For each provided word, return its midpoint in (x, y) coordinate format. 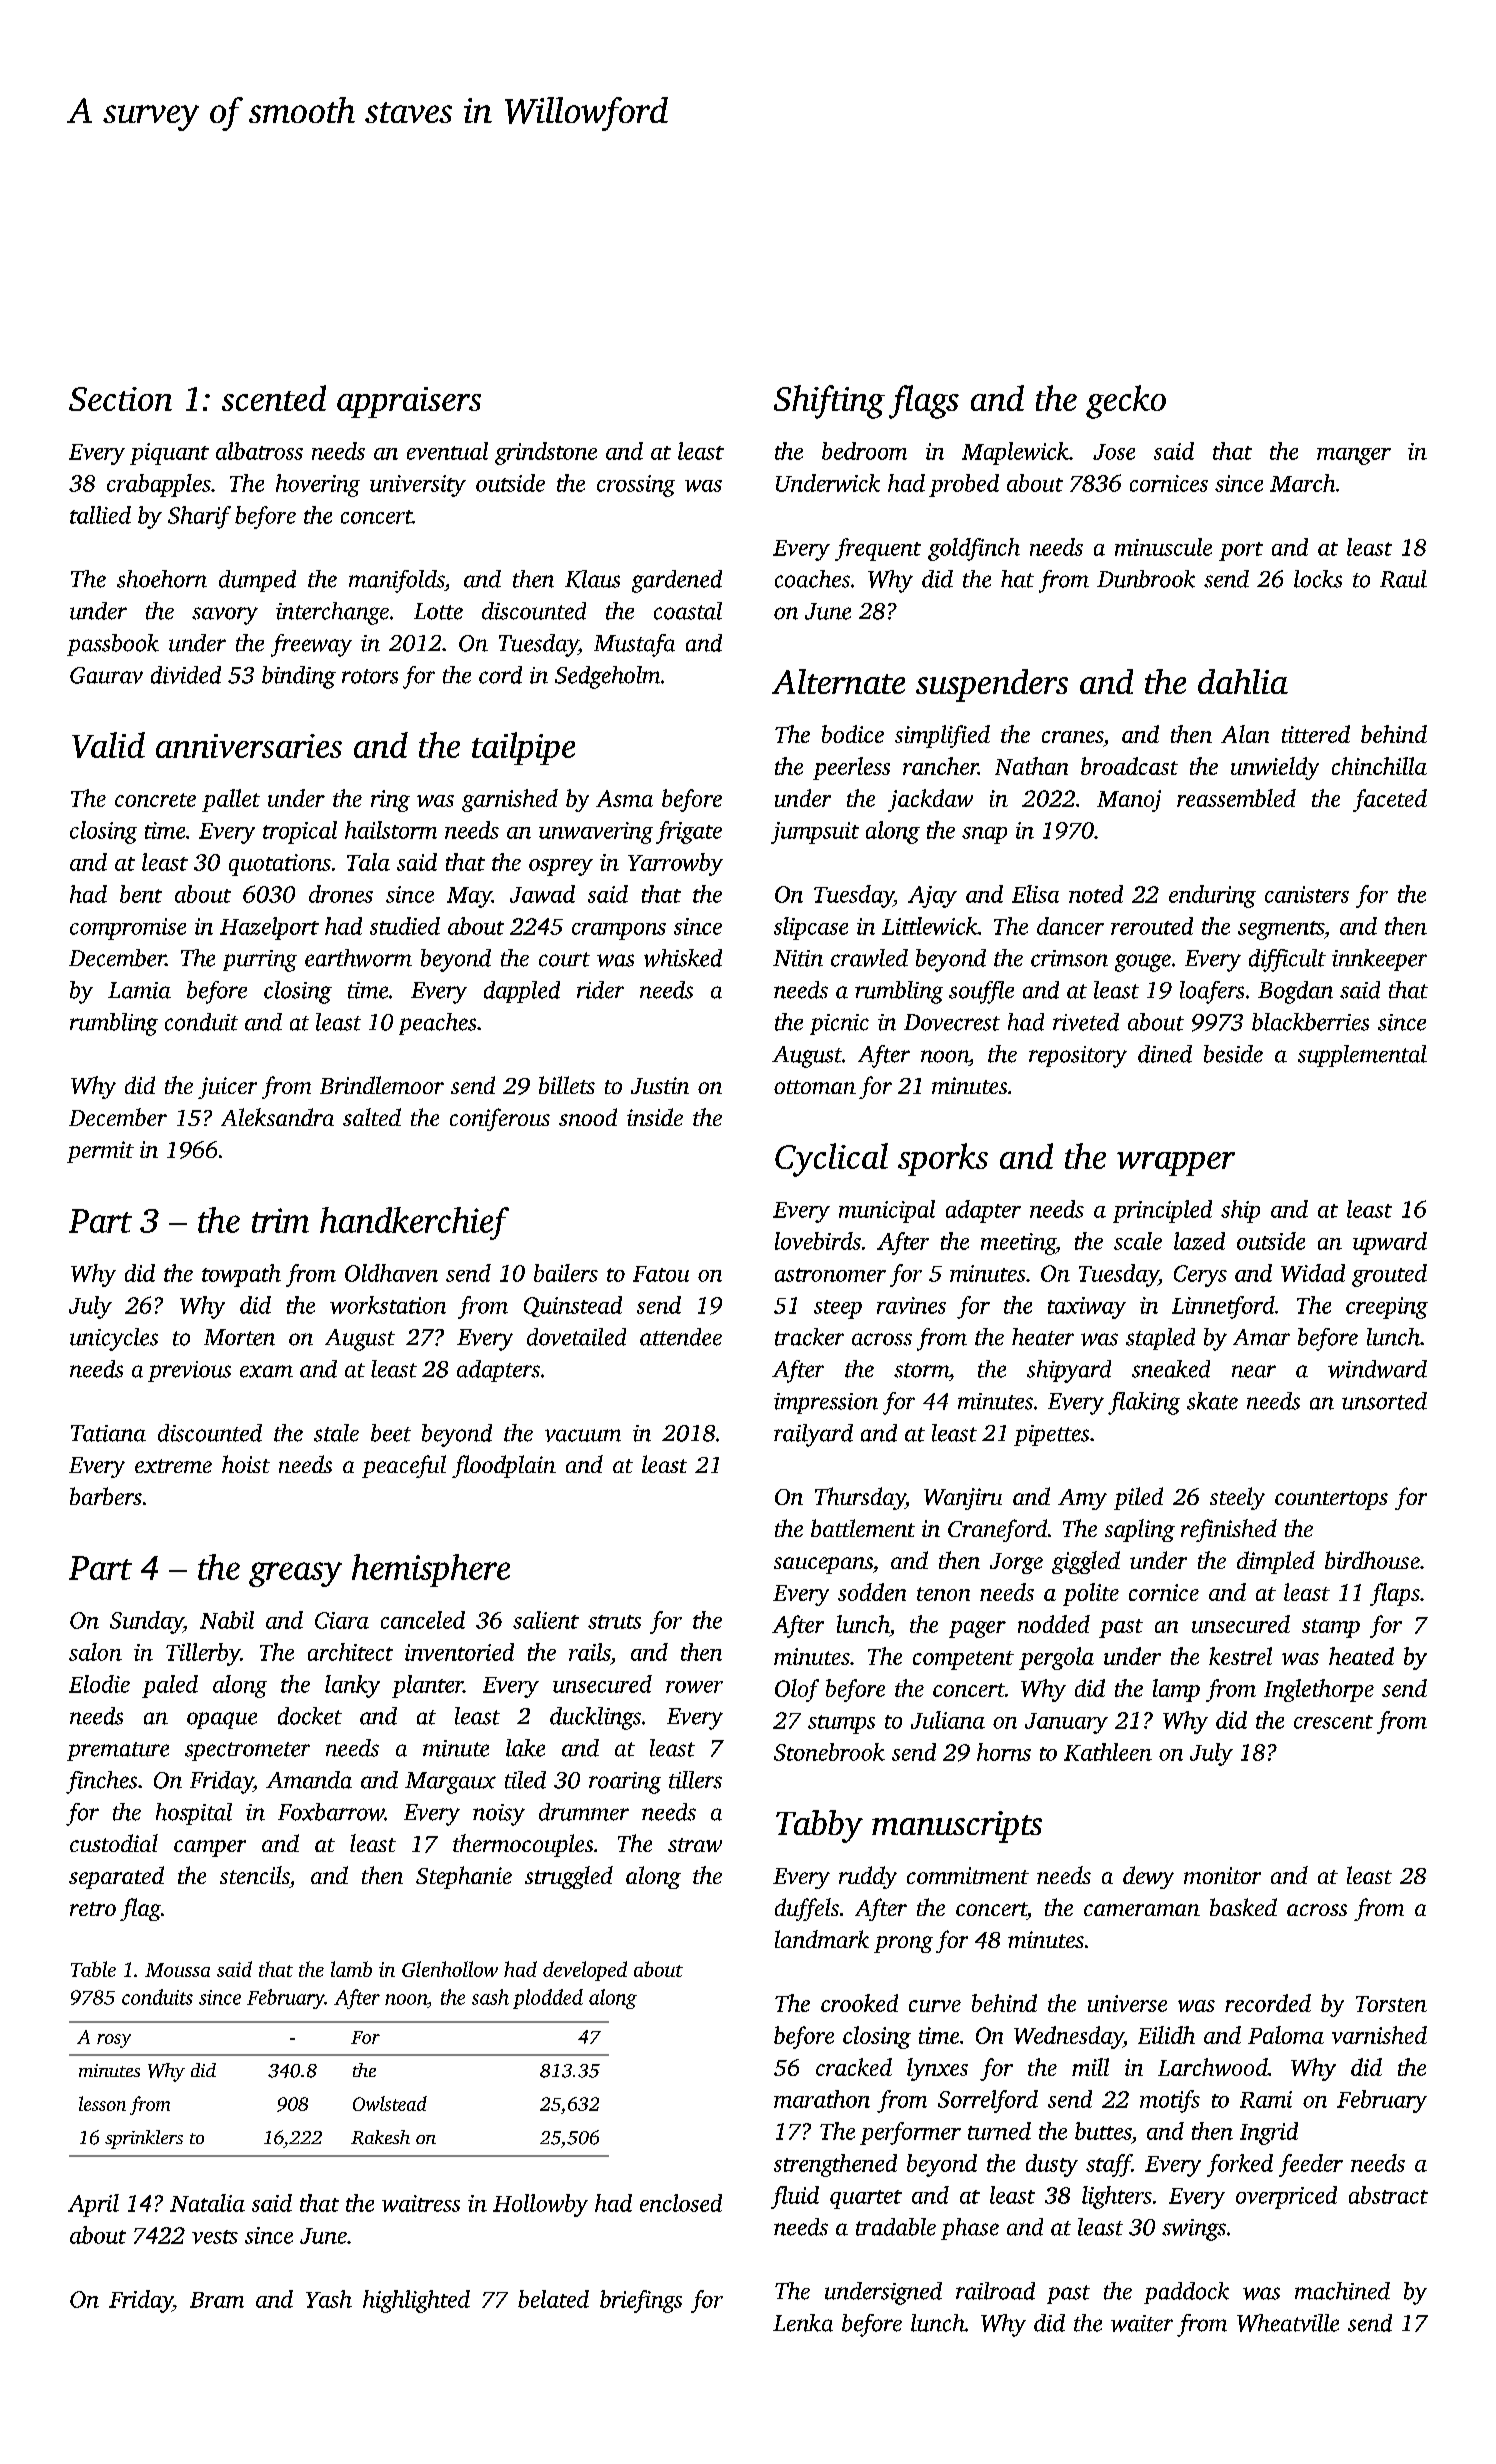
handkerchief (414, 1223)
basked (1243, 1907)
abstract (1388, 2195)
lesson (102, 2103)
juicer (227, 1088)
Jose (1114, 452)
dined (1165, 1054)
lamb (351, 1969)
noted (1096, 894)
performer (910, 2133)
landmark (822, 1939)
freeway (311, 645)
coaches (812, 579)
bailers (566, 1273)
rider (600, 990)
